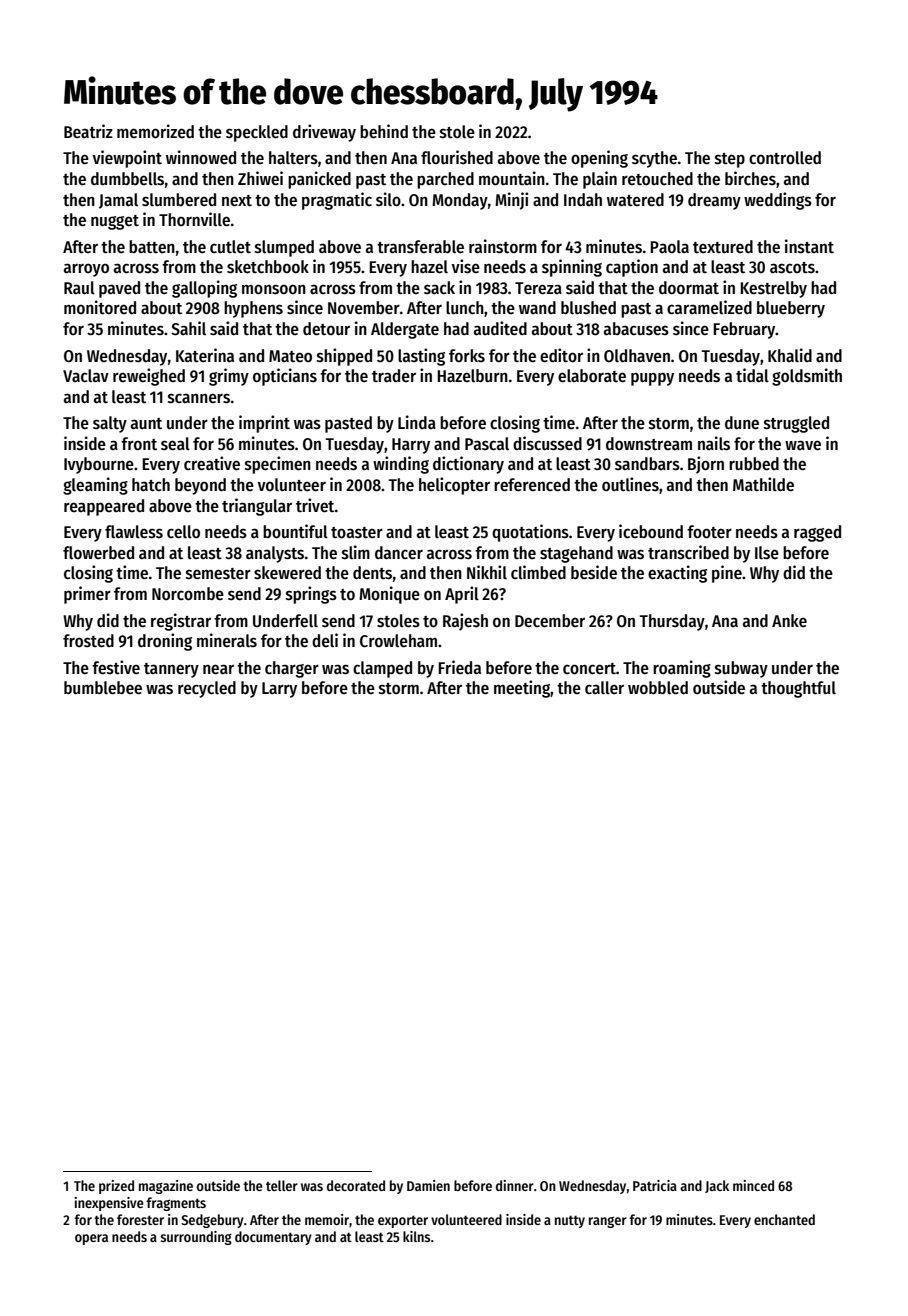 Image resolution: width=908 pixels, height=1316 pixels. Describe the element at coordinates (88, 131) in the screenshot. I see `Beatriz` at that location.
